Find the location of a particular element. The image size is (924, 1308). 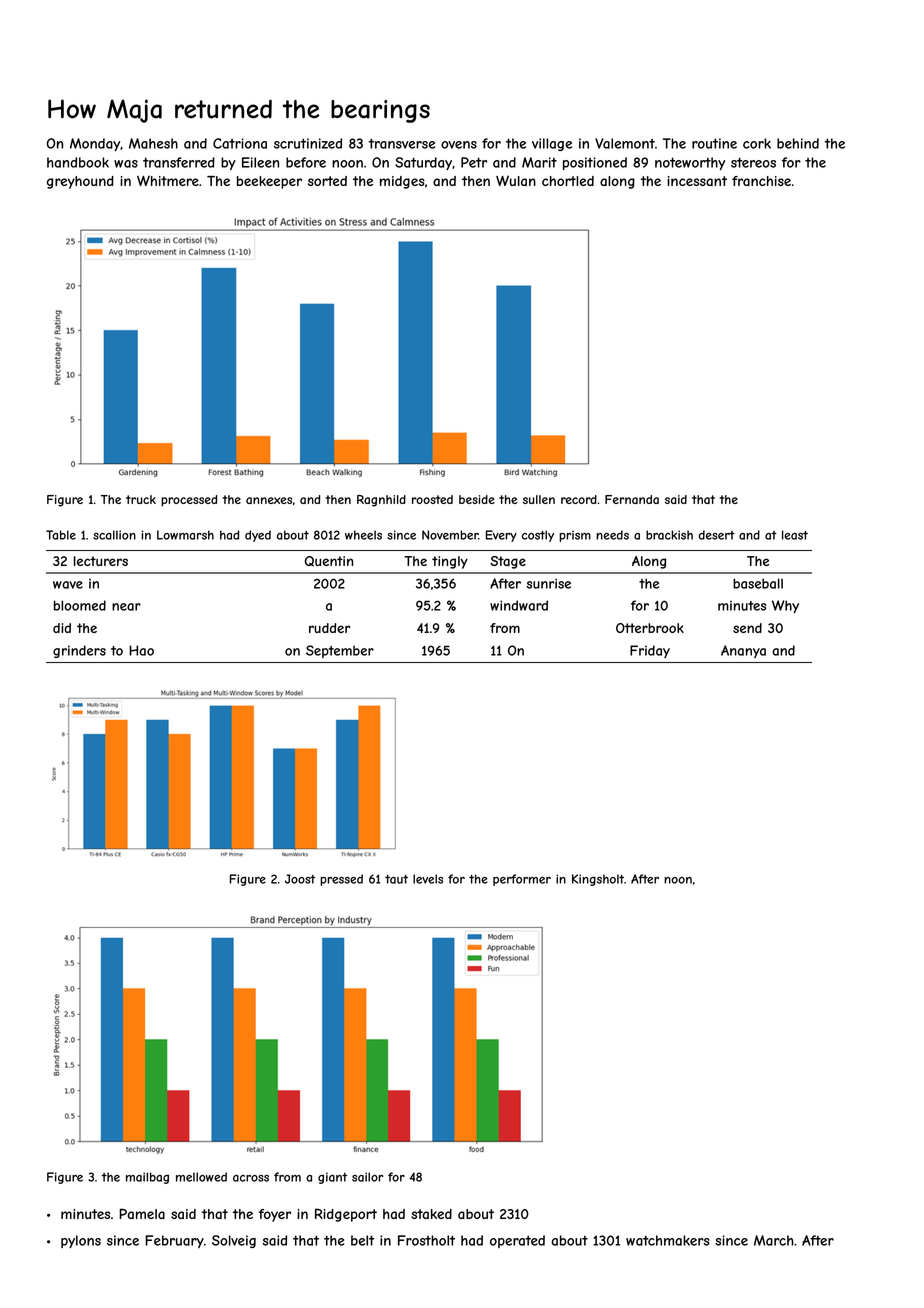

Joost is located at coordinates (300, 879).
